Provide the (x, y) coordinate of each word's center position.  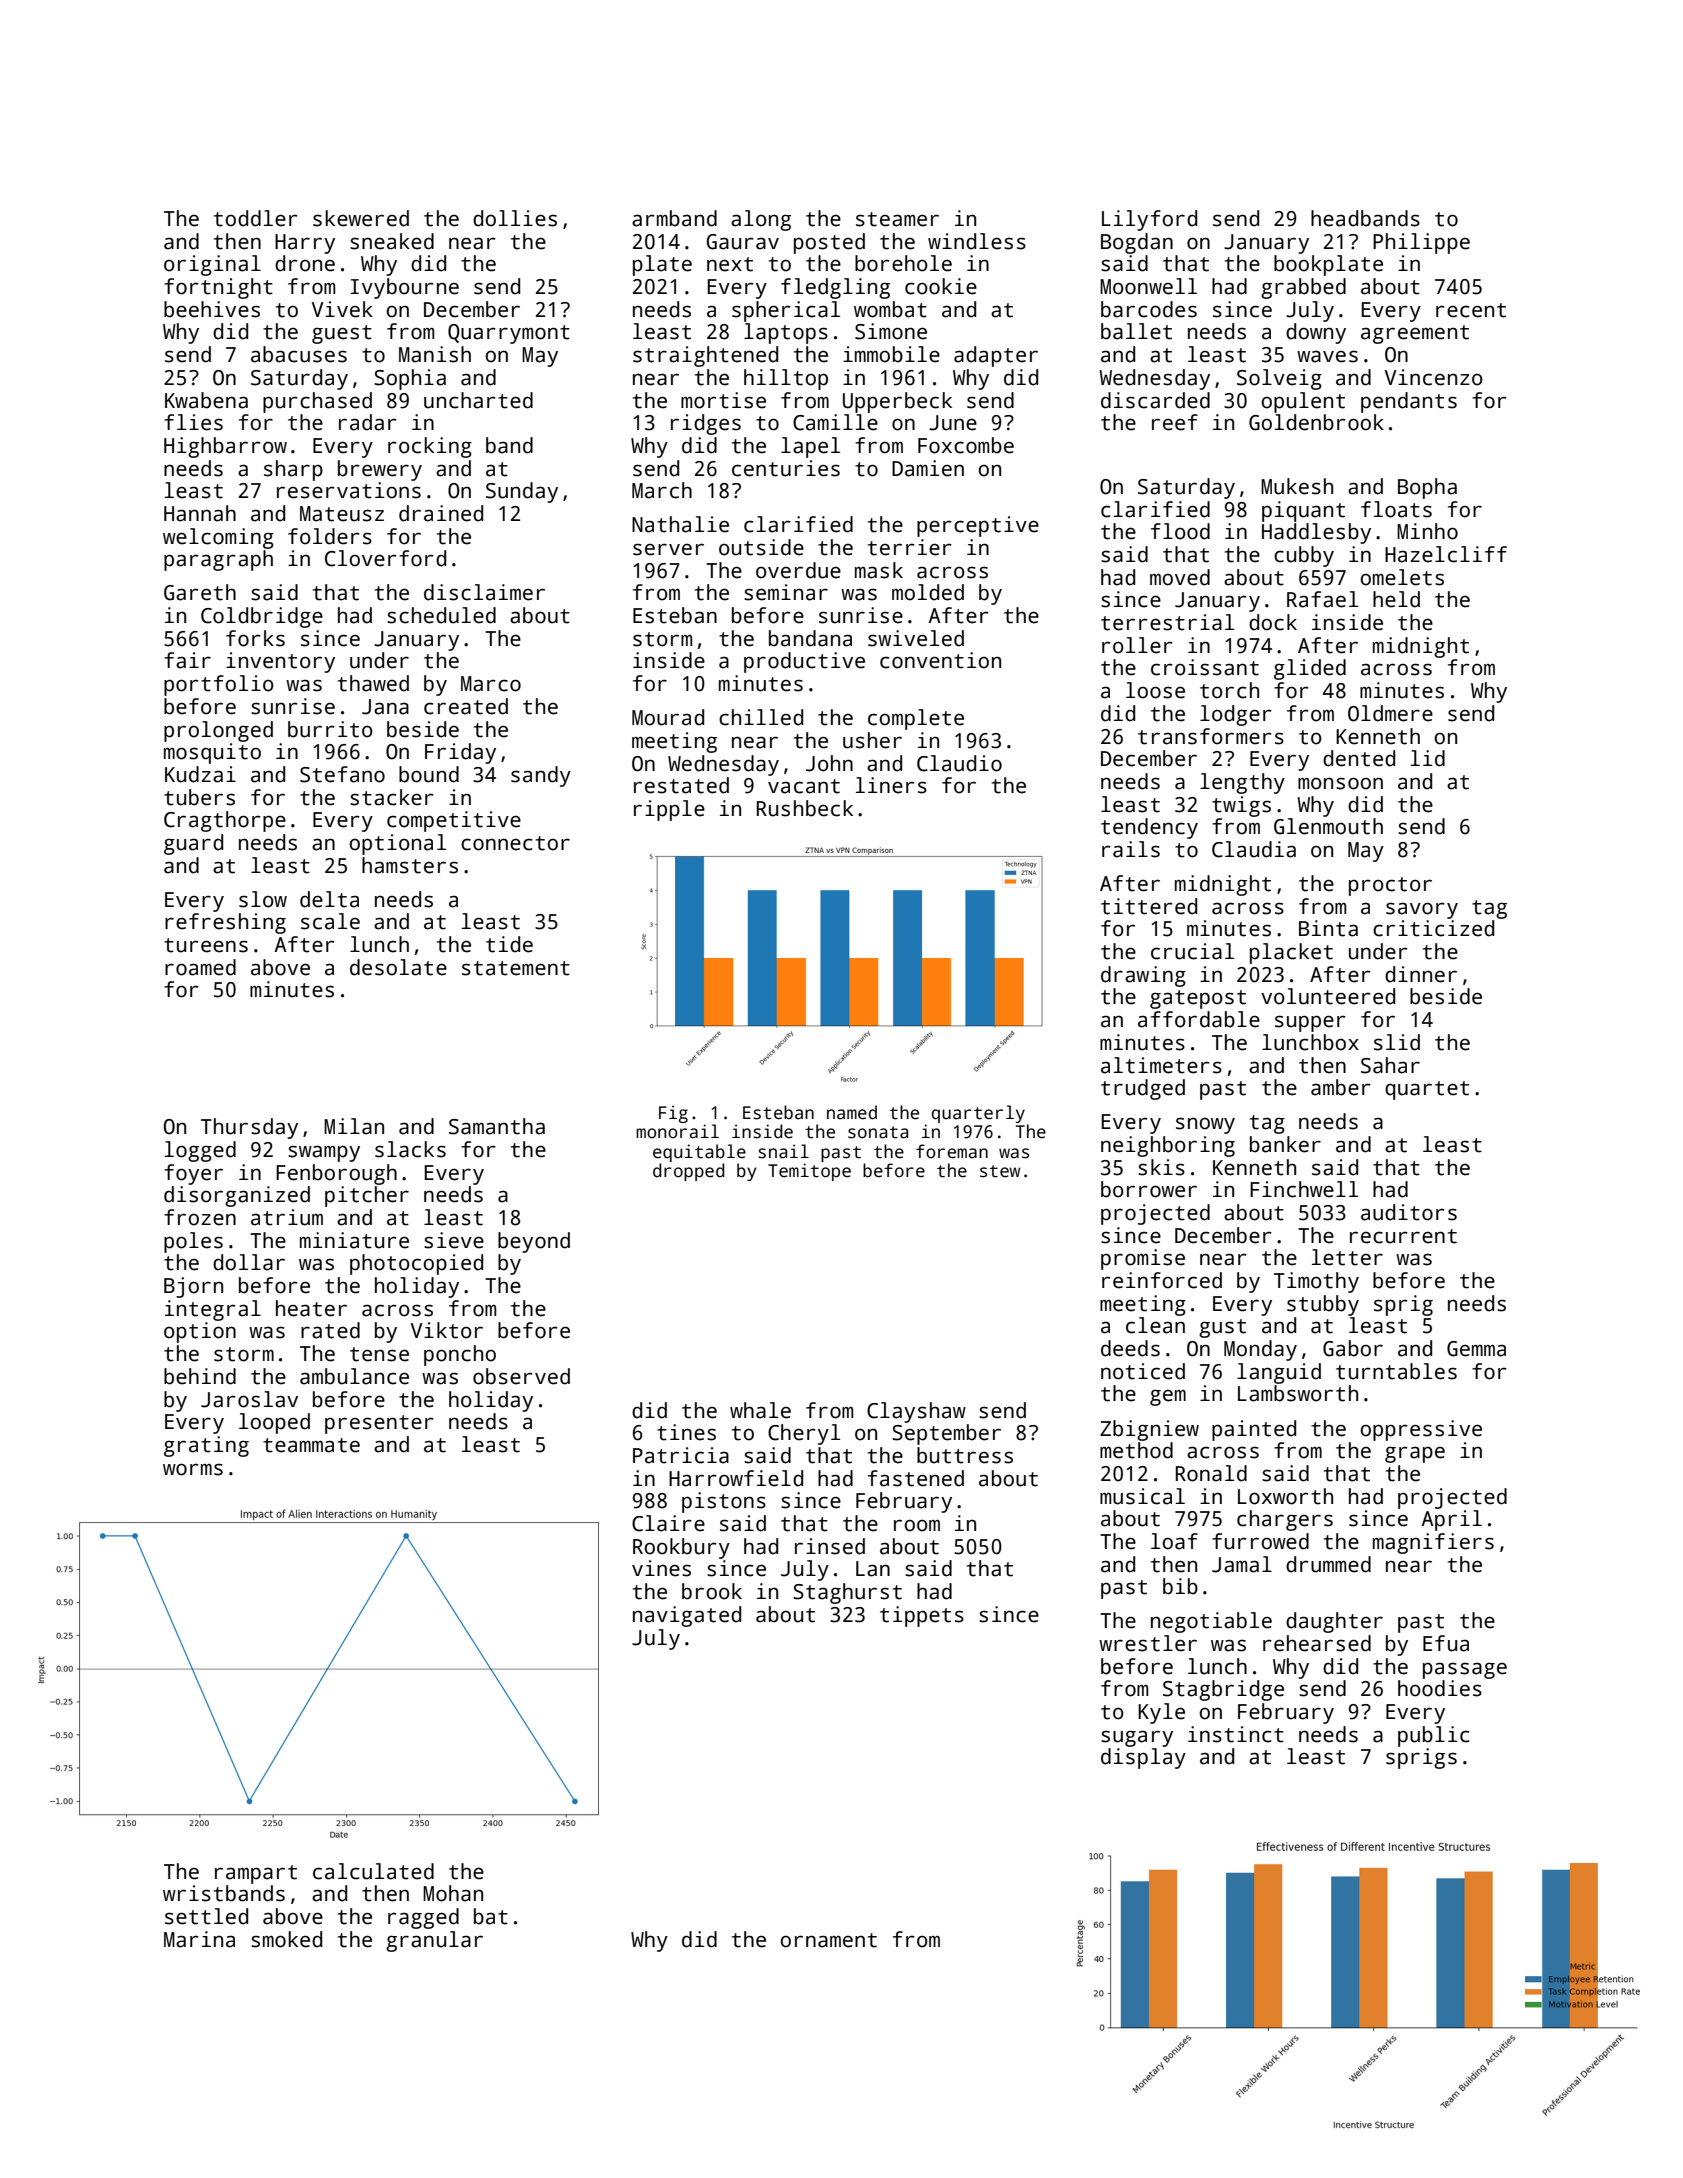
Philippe (1421, 243)
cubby (1304, 556)
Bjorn (193, 1287)
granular (434, 1941)
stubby (1323, 1305)
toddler (256, 218)
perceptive (978, 526)
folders (330, 536)
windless (977, 241)
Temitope (809, 1172)
